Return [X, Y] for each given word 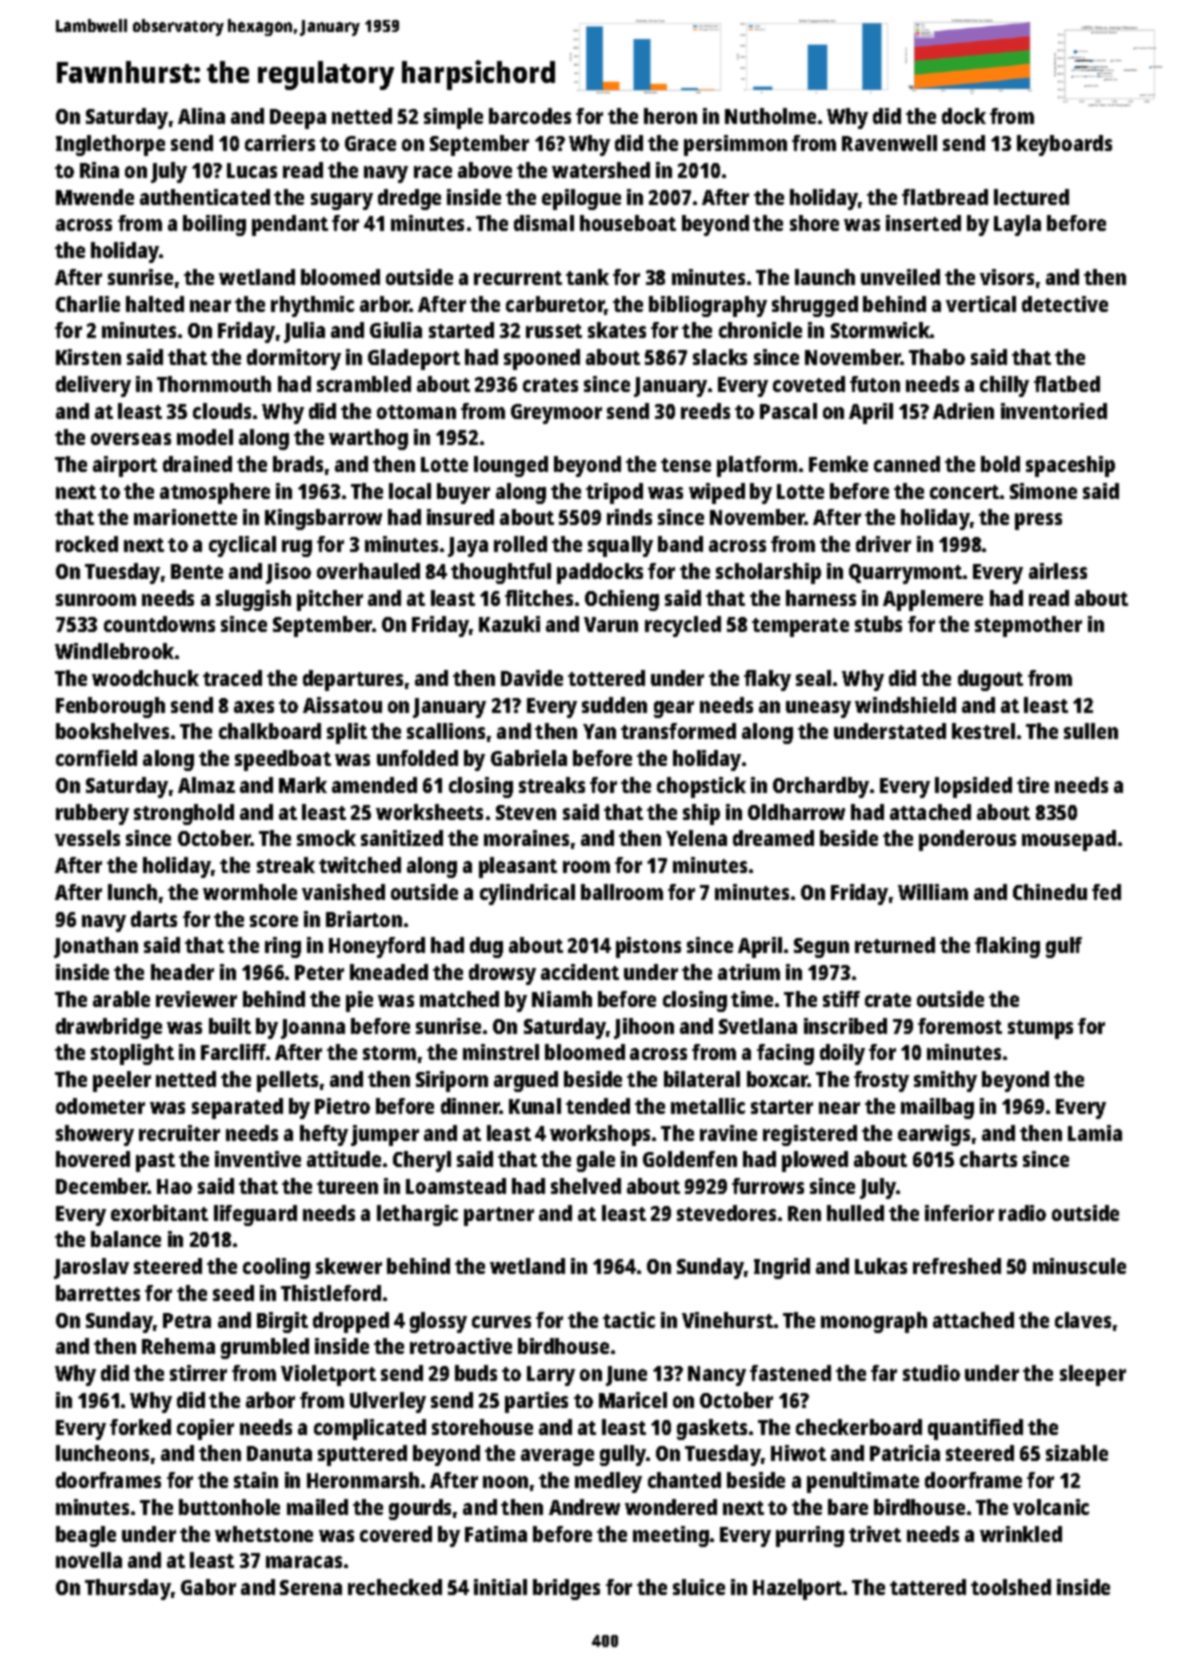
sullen [1091, 731]
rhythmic [312, 306]
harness [821, 598]
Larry [551, 1376]
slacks [720, 357]
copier [205, 1429]
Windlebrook [114, 651]
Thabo [937, 357]
